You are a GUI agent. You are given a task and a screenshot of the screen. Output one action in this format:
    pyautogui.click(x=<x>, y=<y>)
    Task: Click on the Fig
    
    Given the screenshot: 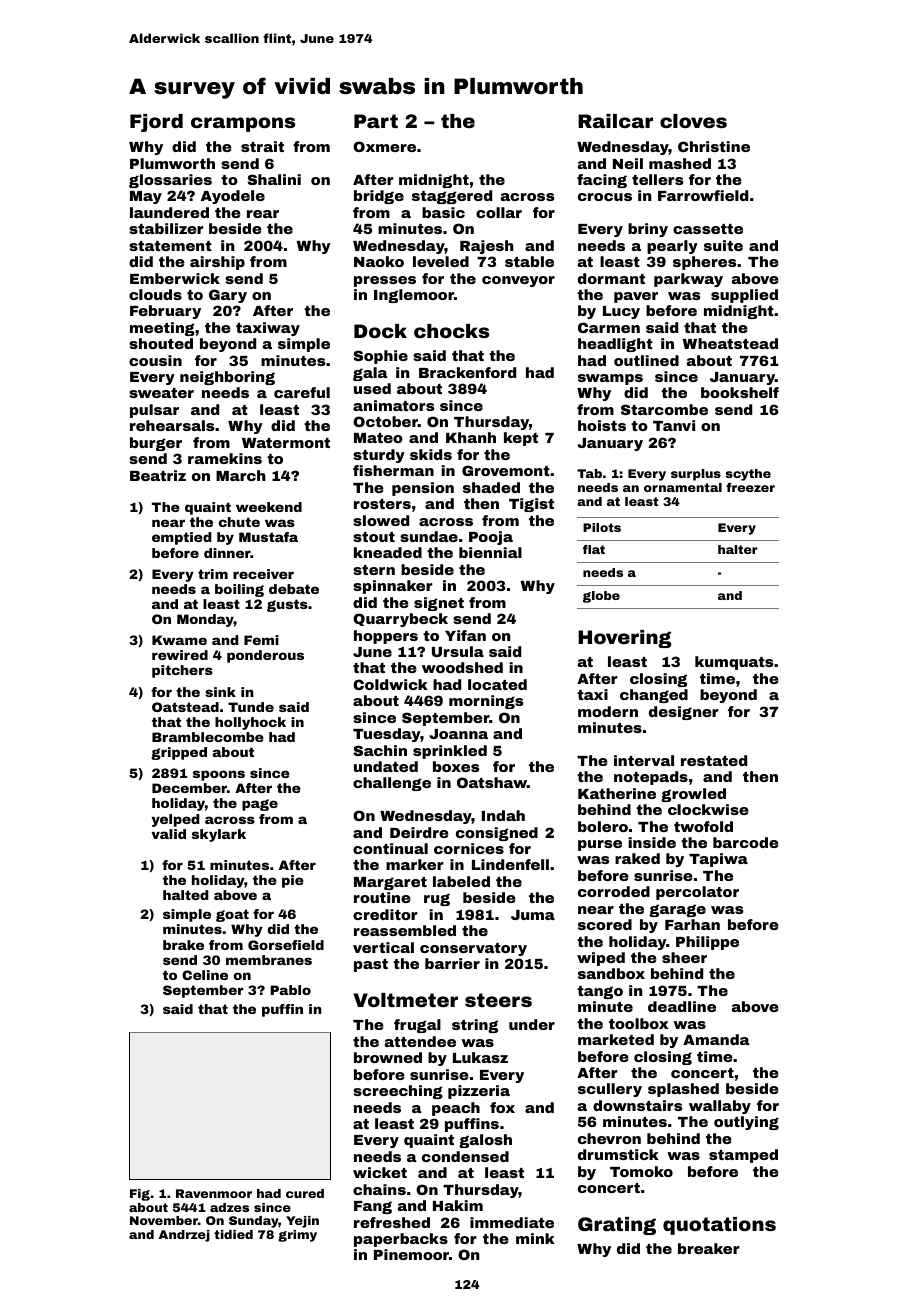 What is the action you would take?
    pyautogui.click(x=140, y=1195)
